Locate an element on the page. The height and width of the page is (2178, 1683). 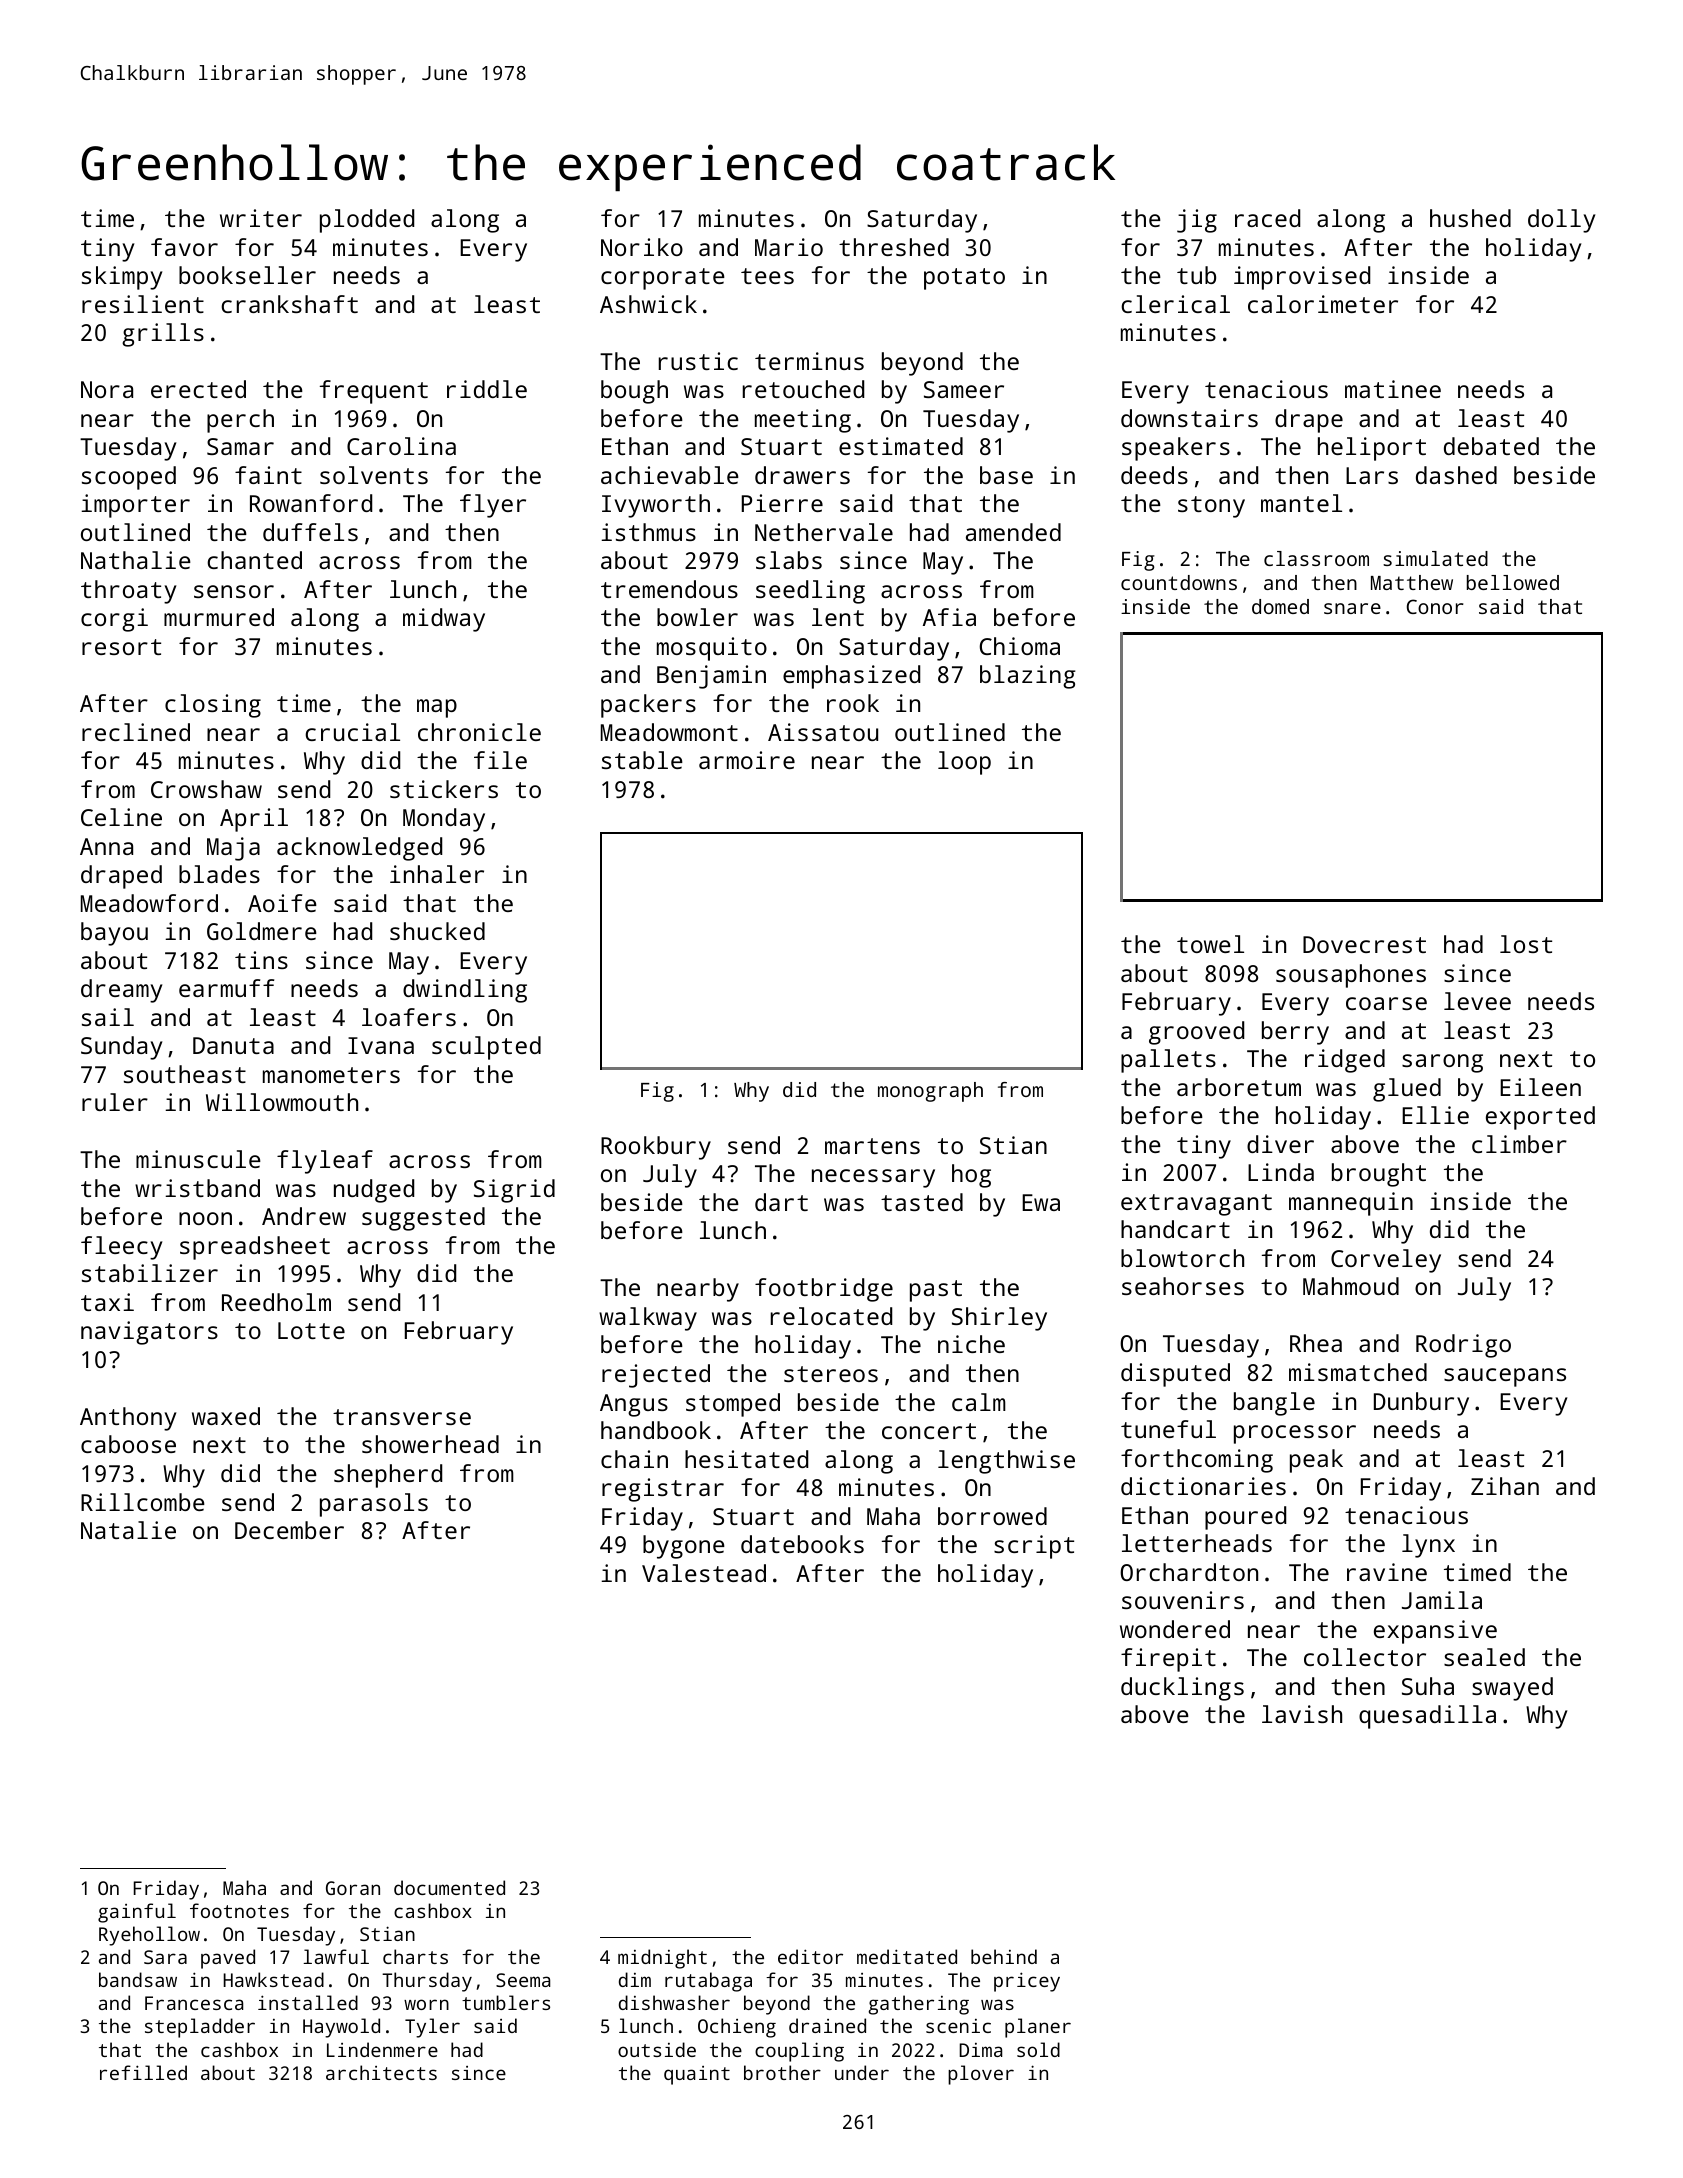
domed is located at coordinates (1280, 606).
